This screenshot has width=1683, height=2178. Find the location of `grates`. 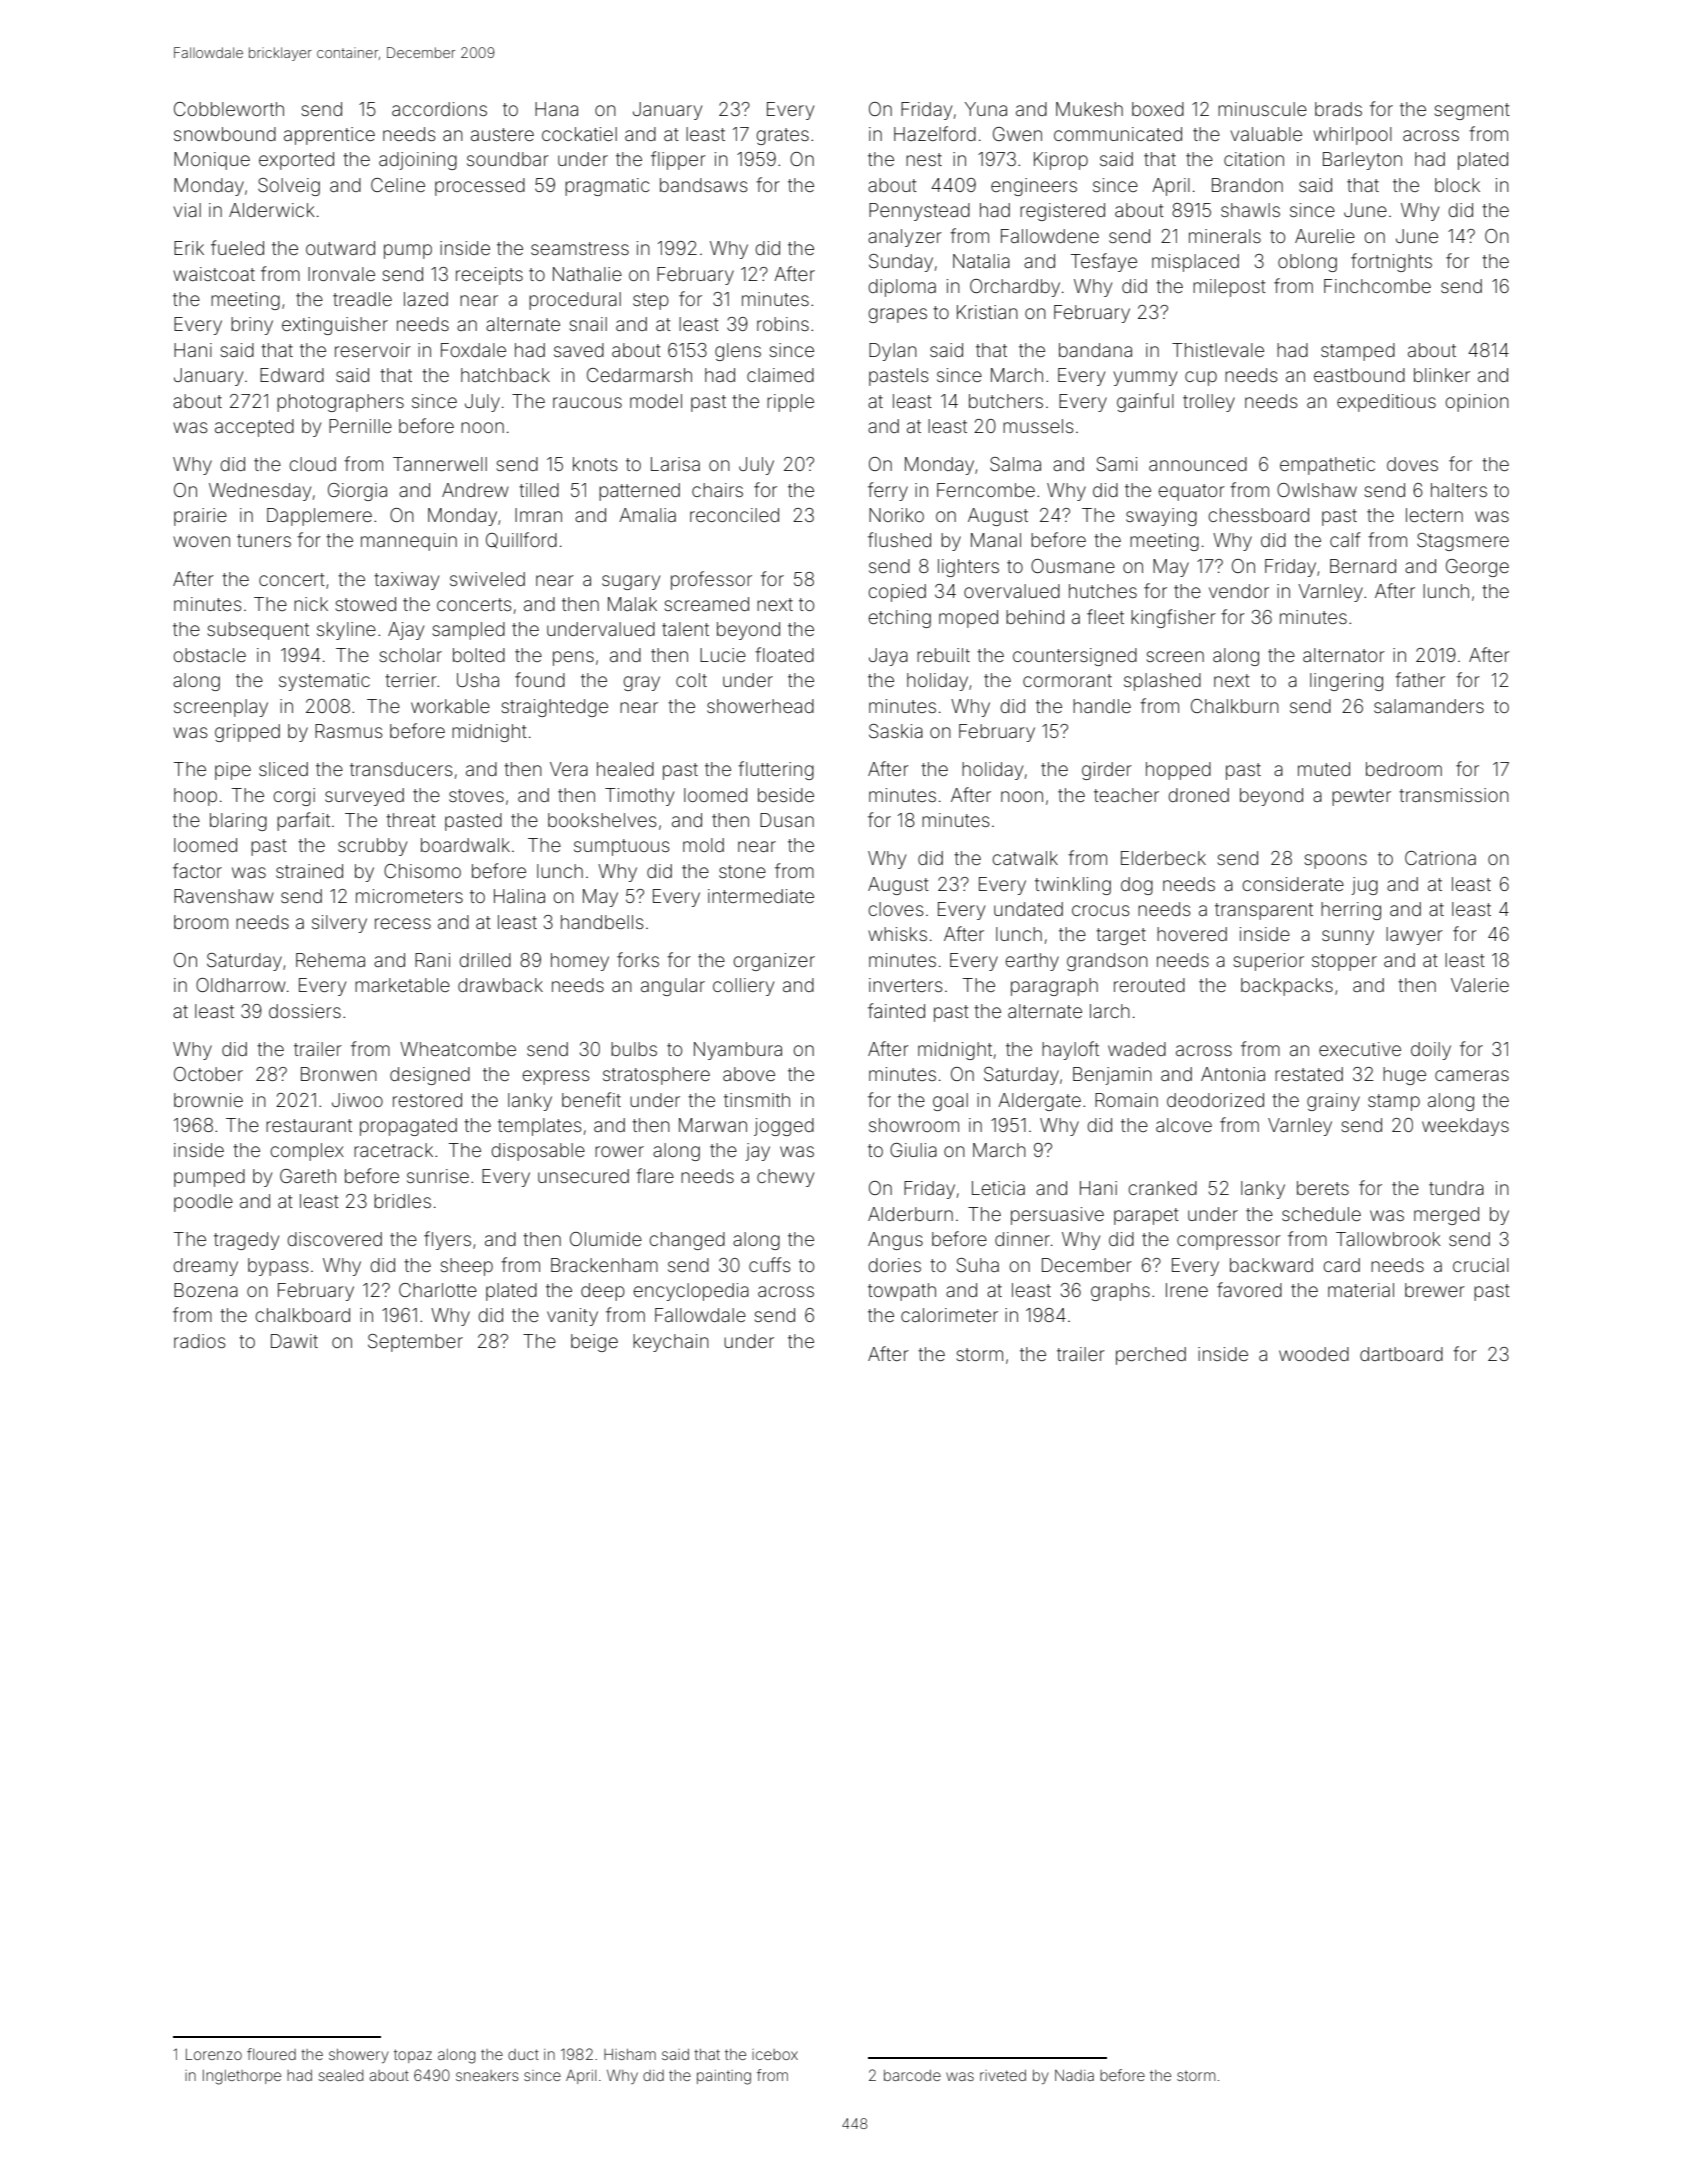

grates is located at coordinates (782, 136).
